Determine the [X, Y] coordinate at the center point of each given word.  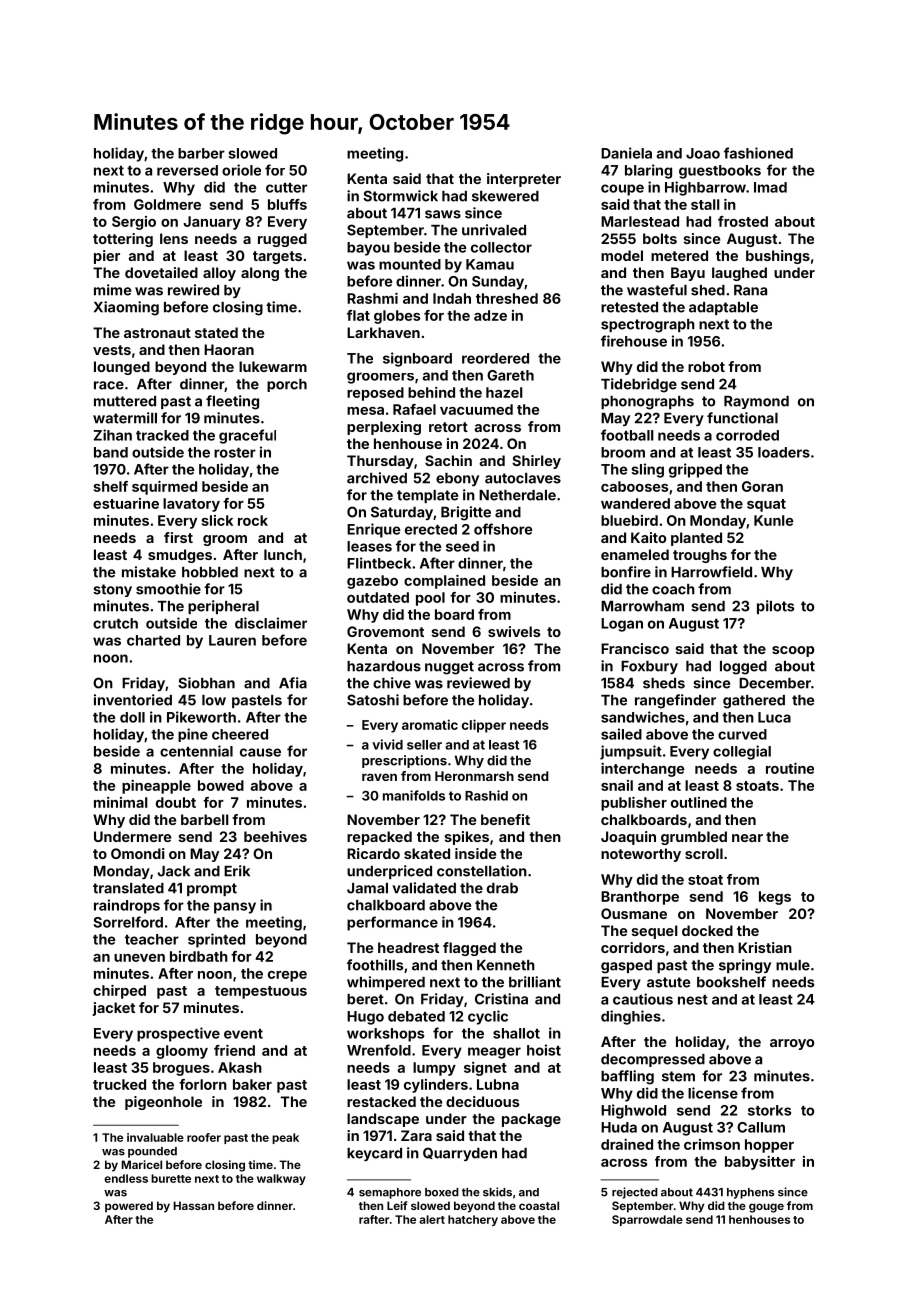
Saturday [402, 513]
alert [432, 1219]
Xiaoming [126, 308]
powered [129, 1207]
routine [790, 768]
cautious [643, 999]
